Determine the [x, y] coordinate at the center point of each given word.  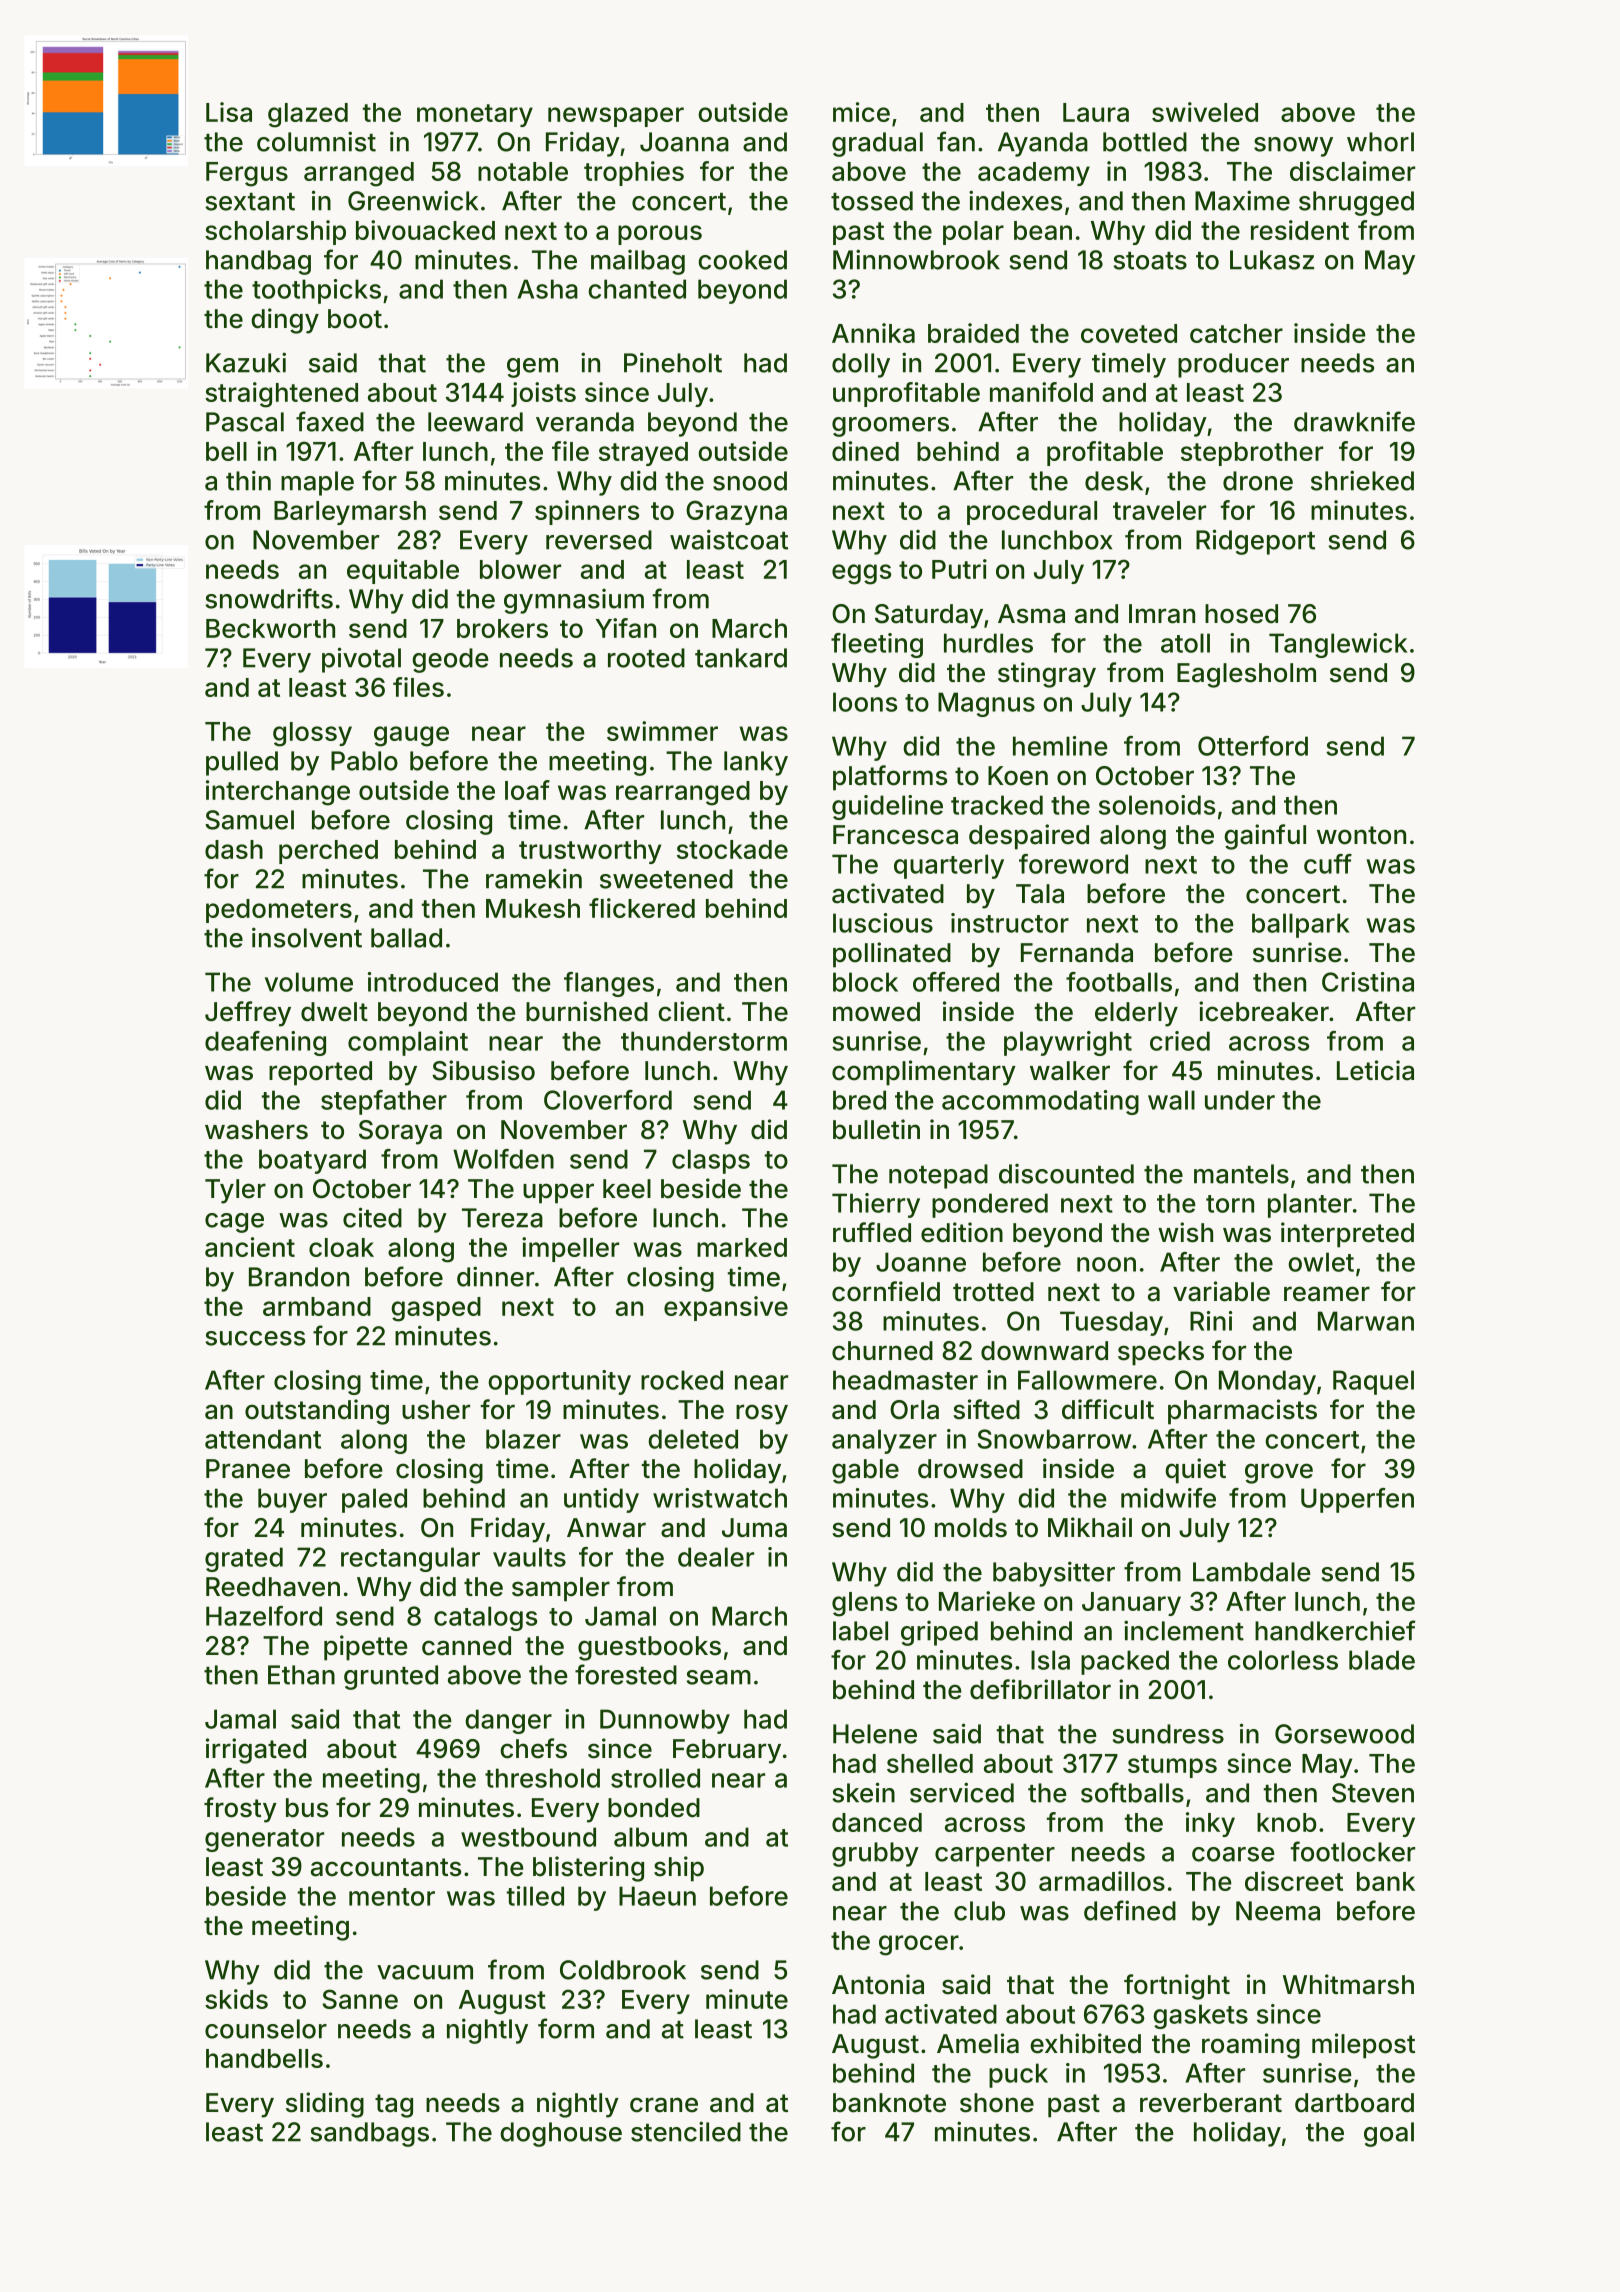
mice [861, 112]
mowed [876, 1012]
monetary [475, 115]
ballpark [1300, 925]
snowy [1293, 147]
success [255, 1338]
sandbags [369, 2134]
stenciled [686, 2131]
